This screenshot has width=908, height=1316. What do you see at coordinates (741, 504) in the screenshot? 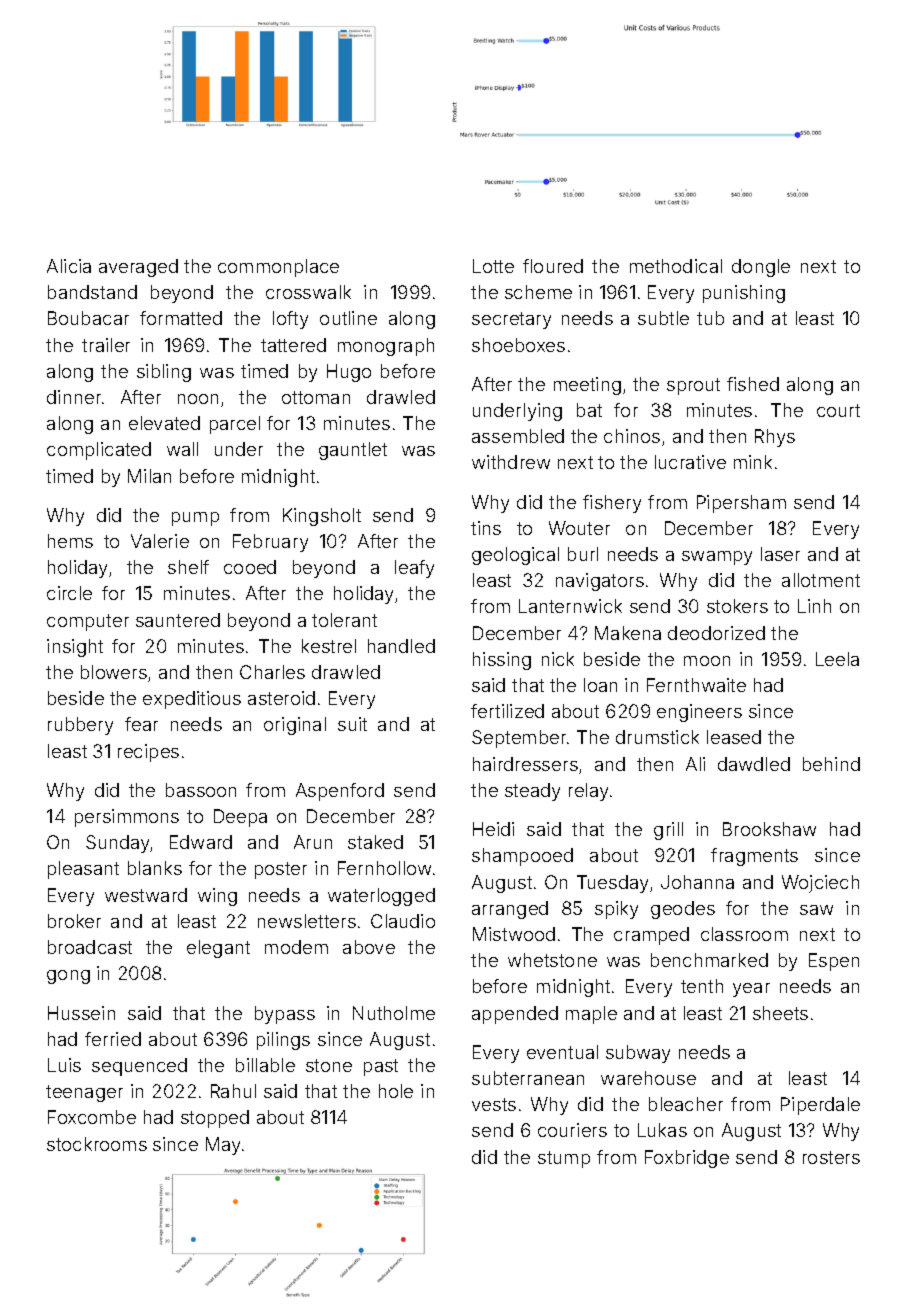
I see `Pipersham` at bounding box center [741, 504].
